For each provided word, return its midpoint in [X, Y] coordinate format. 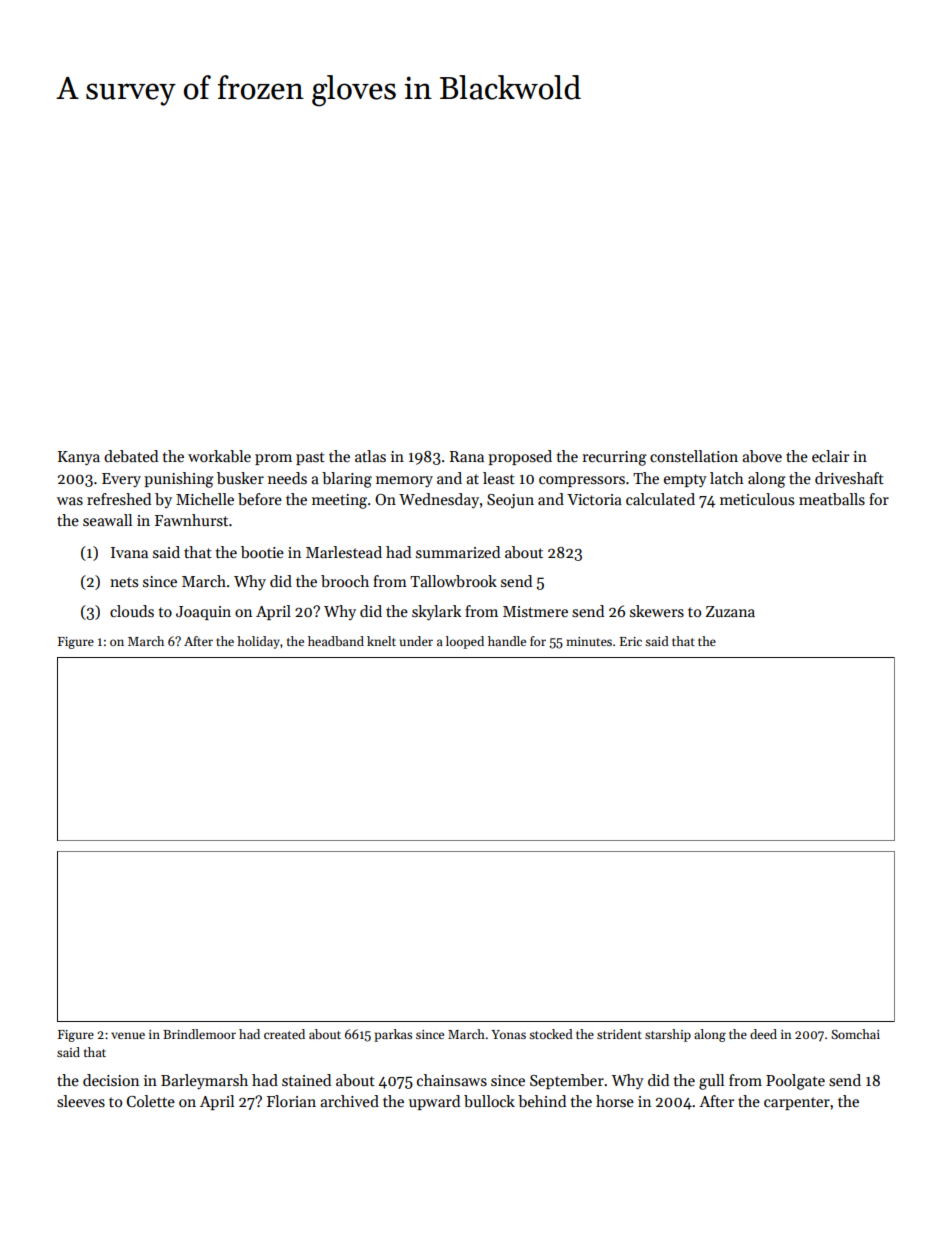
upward [434, 1102]
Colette [151, 1101]
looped [465, 642]
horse [615, 1101]
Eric [631, 641]
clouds [132, 611]
